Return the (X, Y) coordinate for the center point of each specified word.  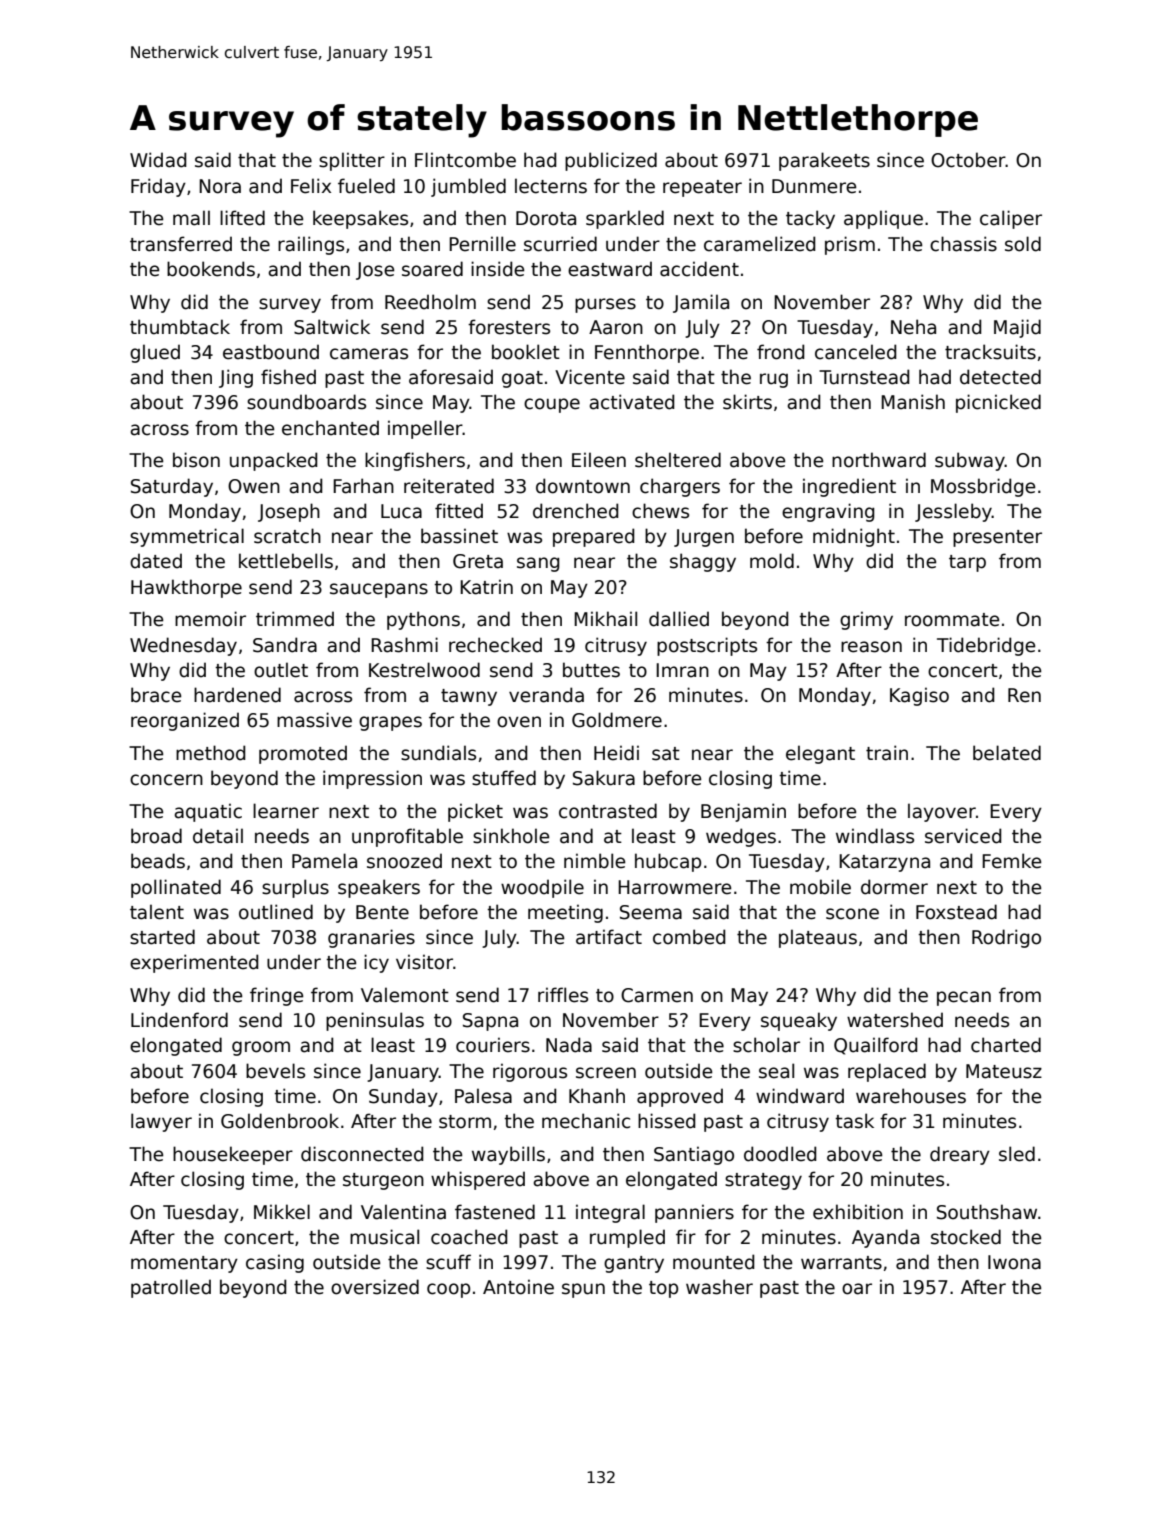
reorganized (185, 721)
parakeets (824, 161)
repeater (702, 188)
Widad (158, 160)
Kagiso (919, 696)
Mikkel (282, 1212)
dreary (960, 1155)
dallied (679, 619)
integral (610, 1213)
